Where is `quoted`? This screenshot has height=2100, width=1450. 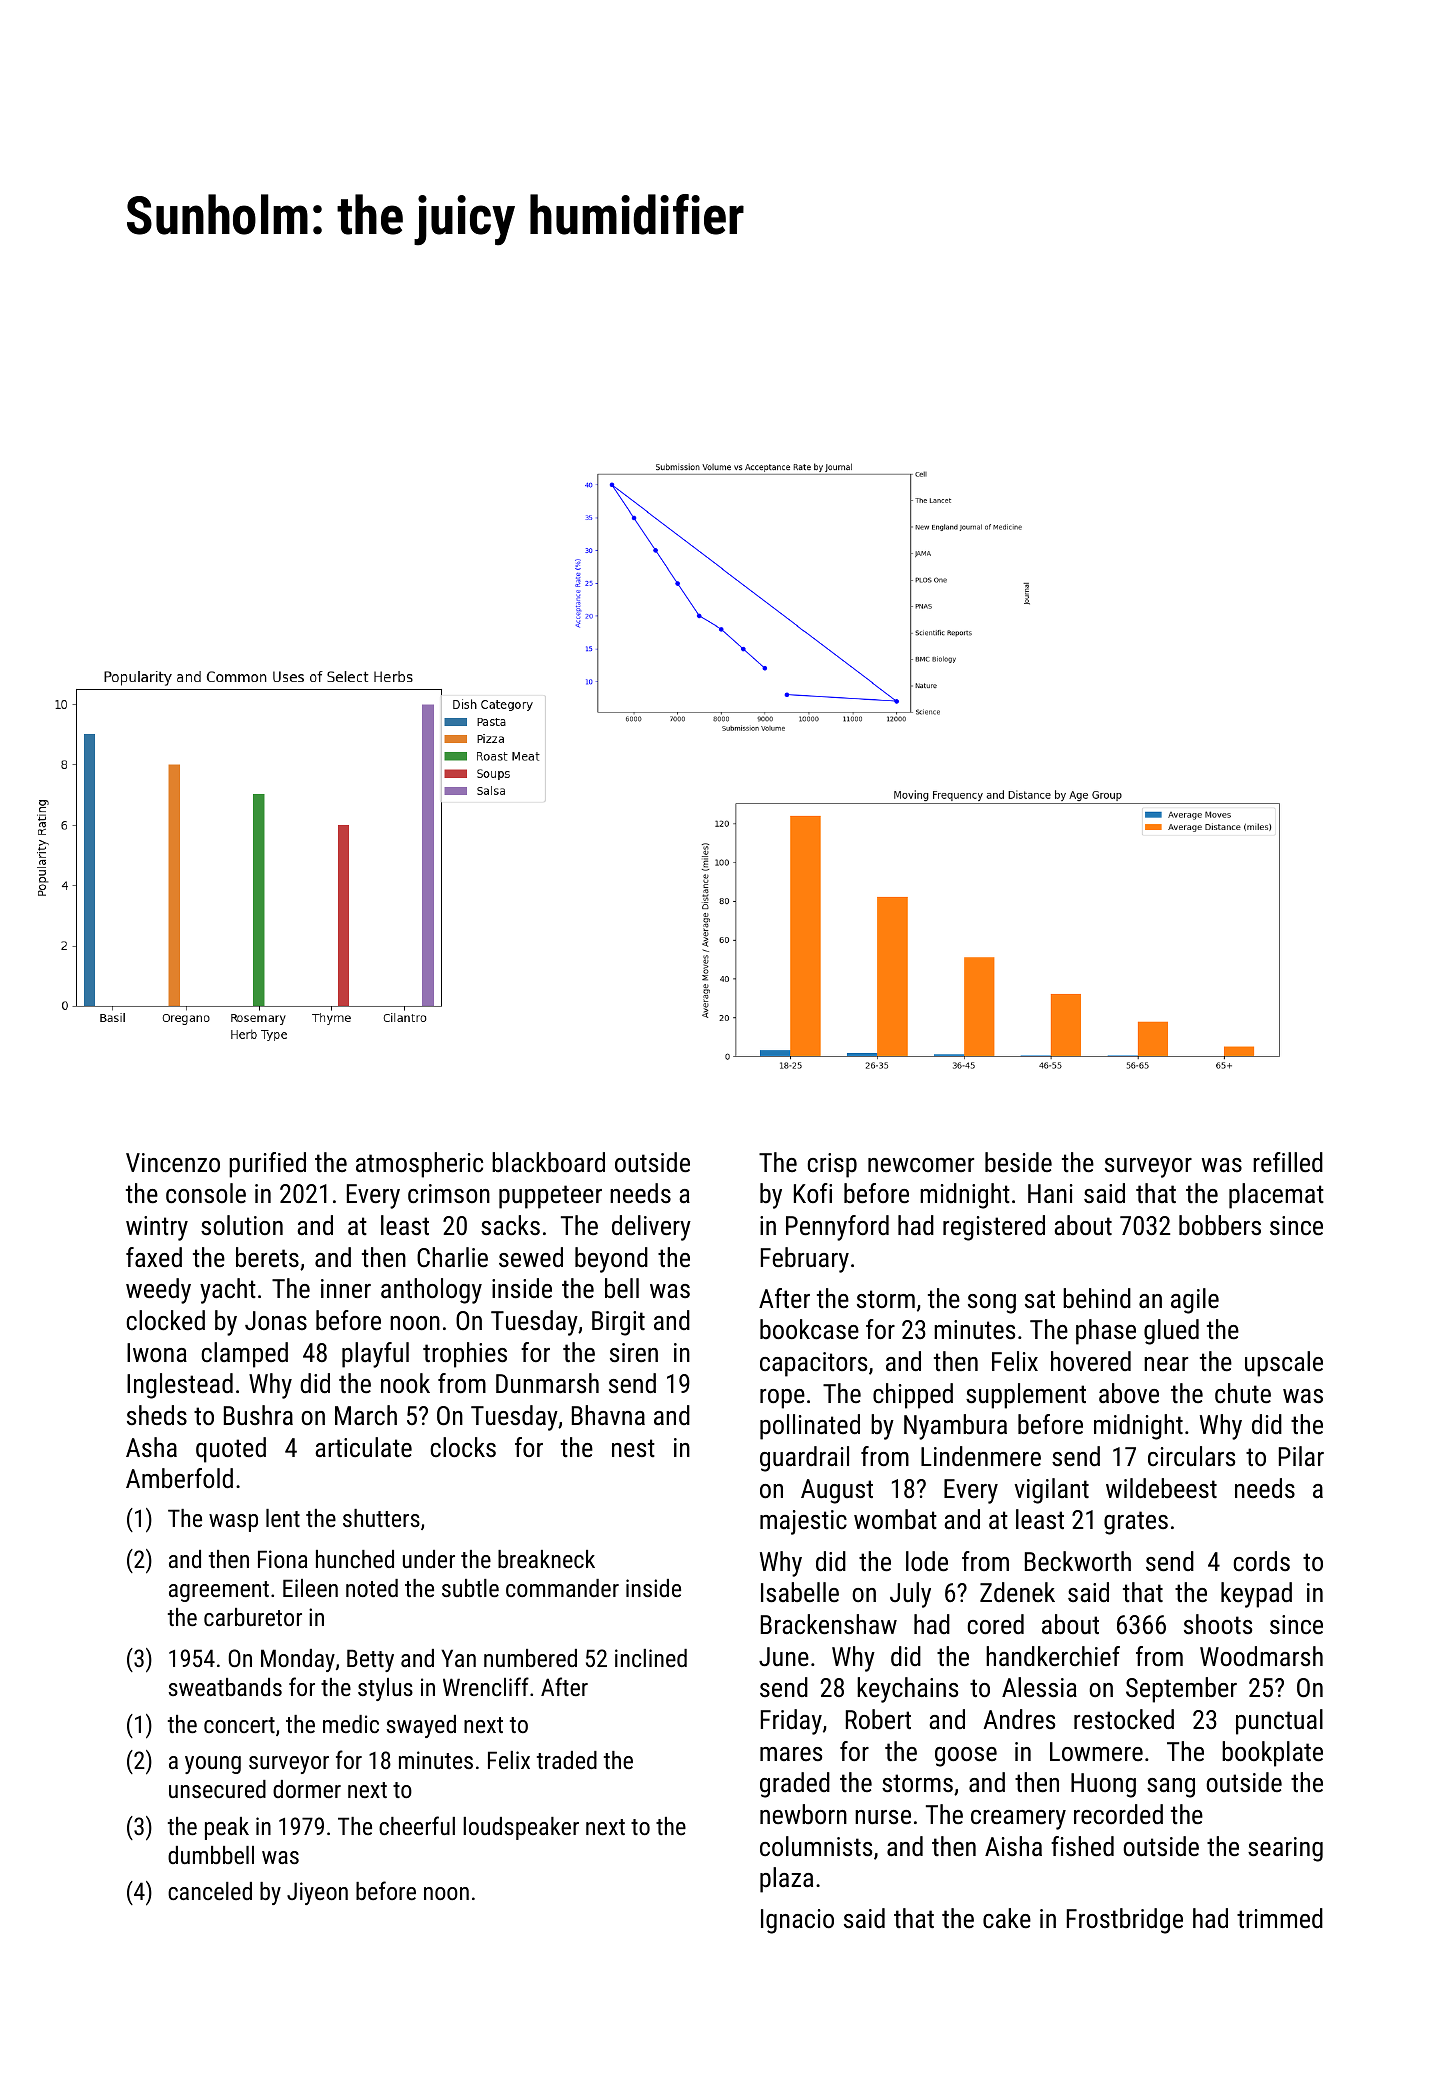 quoted is located at coordinates (231, 1450).
